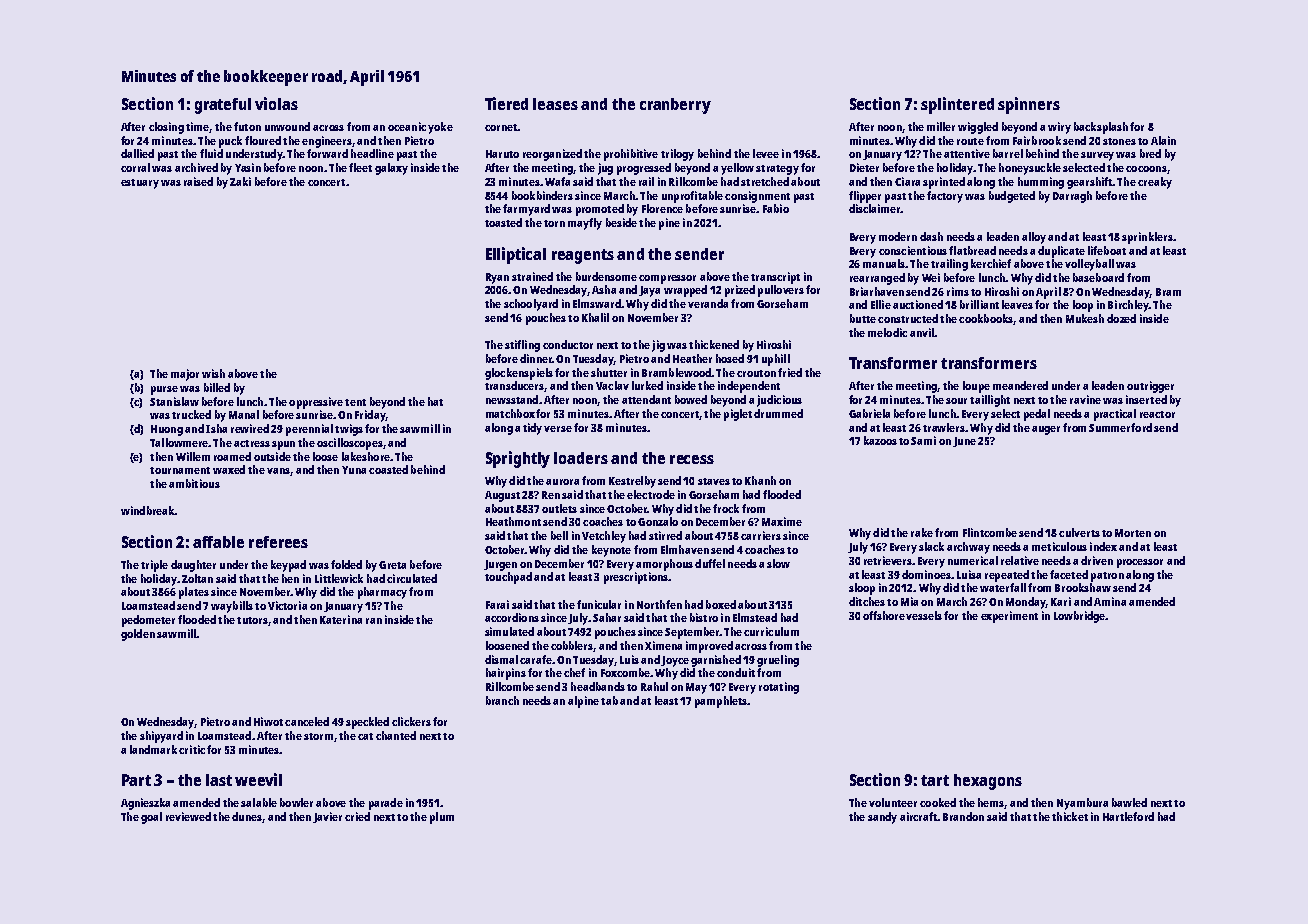  I want to click on reviewed, so click(188, 816).
